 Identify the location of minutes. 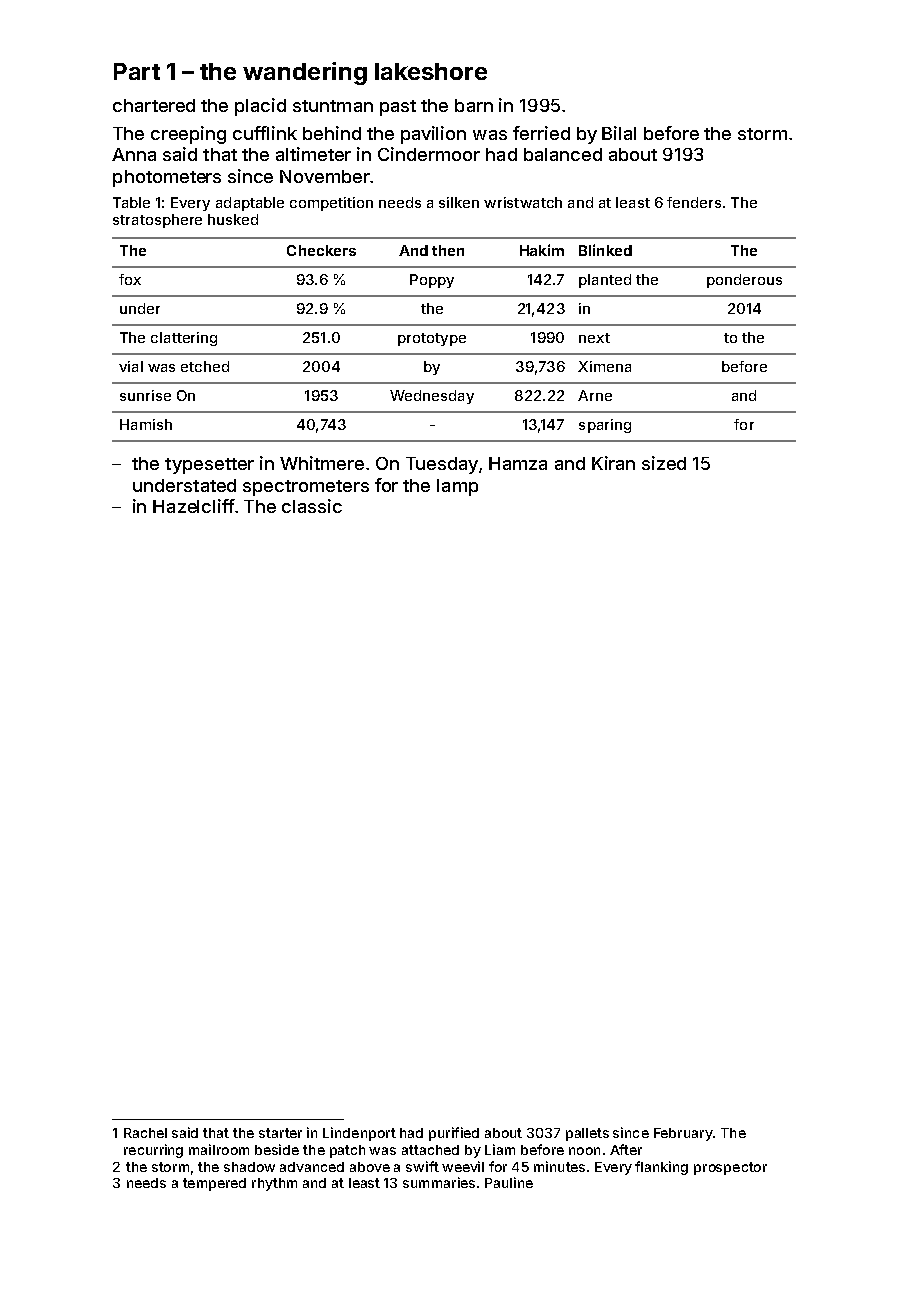
(559, 1166).
